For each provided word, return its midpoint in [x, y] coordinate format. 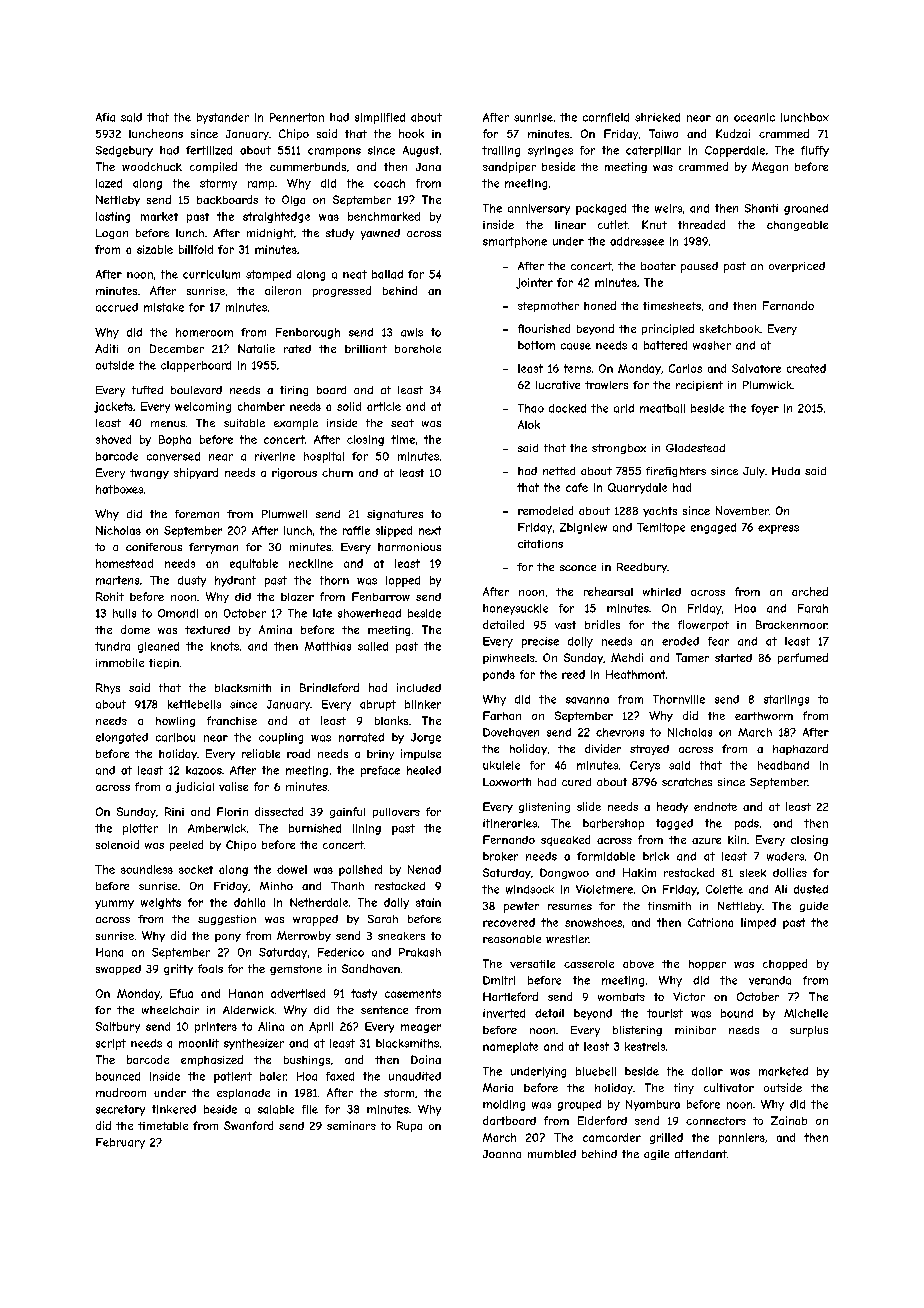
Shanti [761, 208]
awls [412, 332]
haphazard [800, 749]
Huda [786, 471]
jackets [113, 407]
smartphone [515, 242]
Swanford [248, 1125]
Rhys [108, 688]
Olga [293, 200]
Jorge [426, 738]
